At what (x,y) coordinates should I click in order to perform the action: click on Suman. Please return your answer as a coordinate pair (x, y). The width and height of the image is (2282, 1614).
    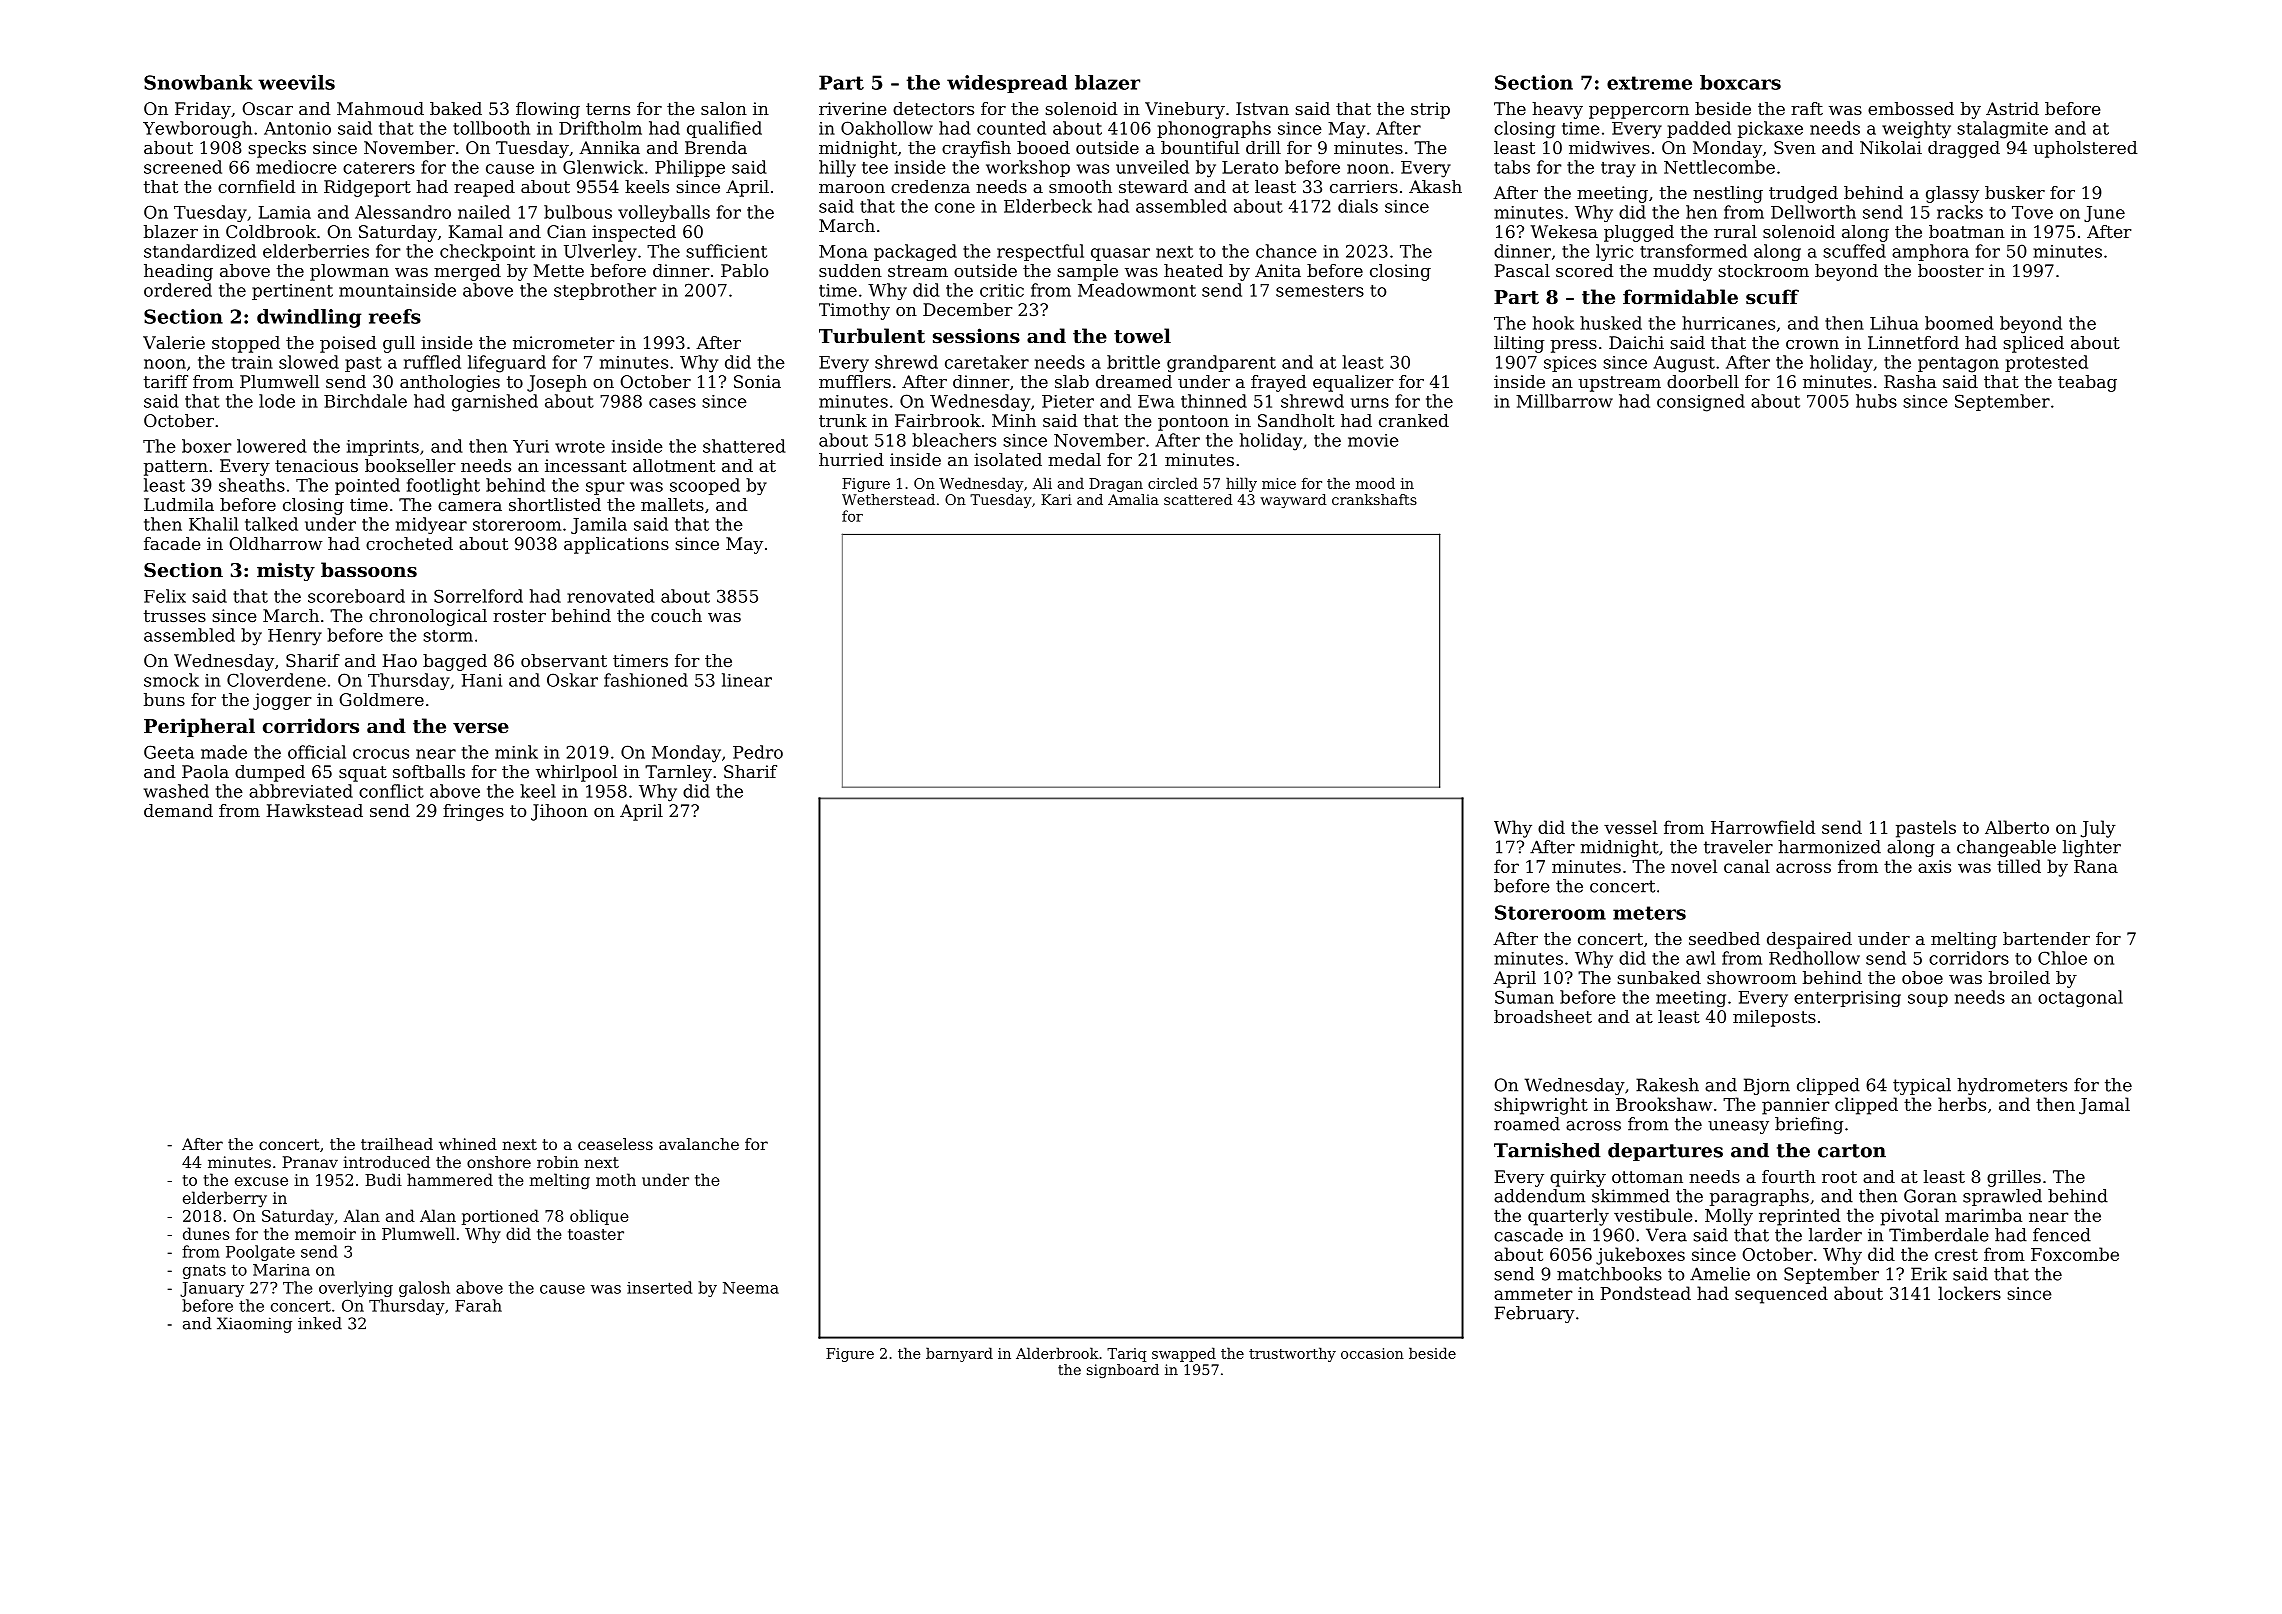
    Looking at the image, I should click on (1524, 997).
